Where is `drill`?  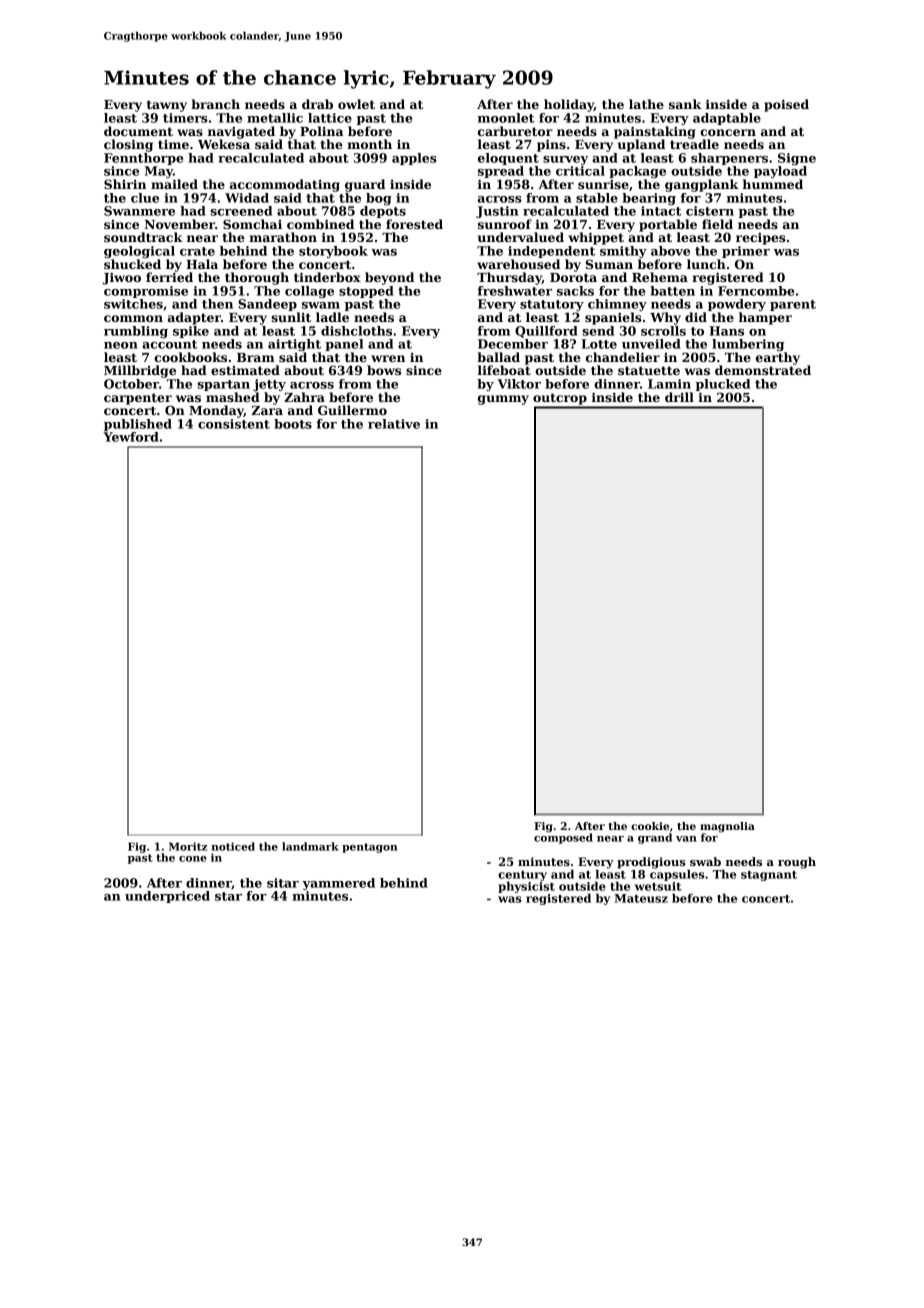
drill is located at coordinates (679, 397).
